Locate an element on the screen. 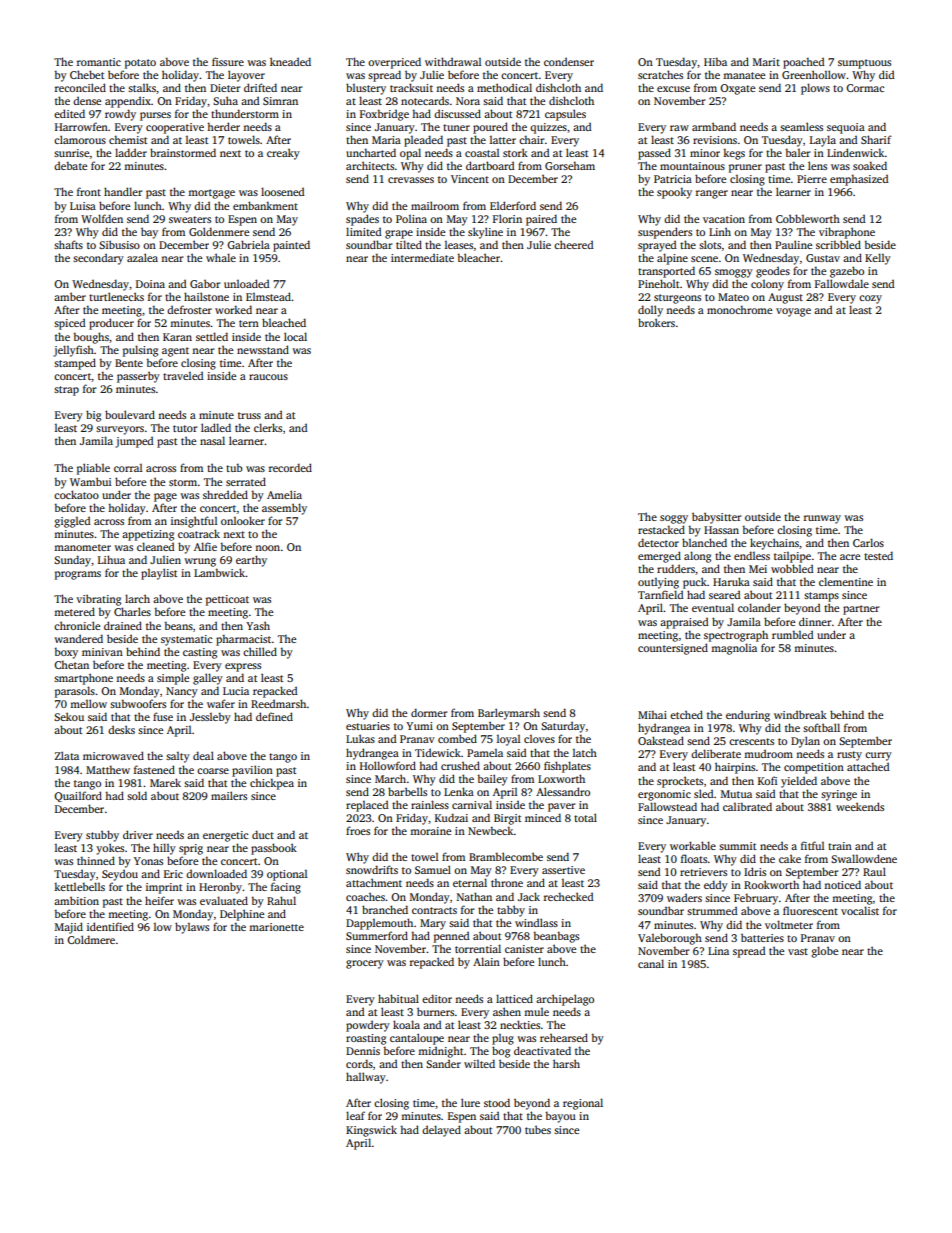 This screenshot has width=952, height=1233. clerks is located at coordinates (268, 427).
